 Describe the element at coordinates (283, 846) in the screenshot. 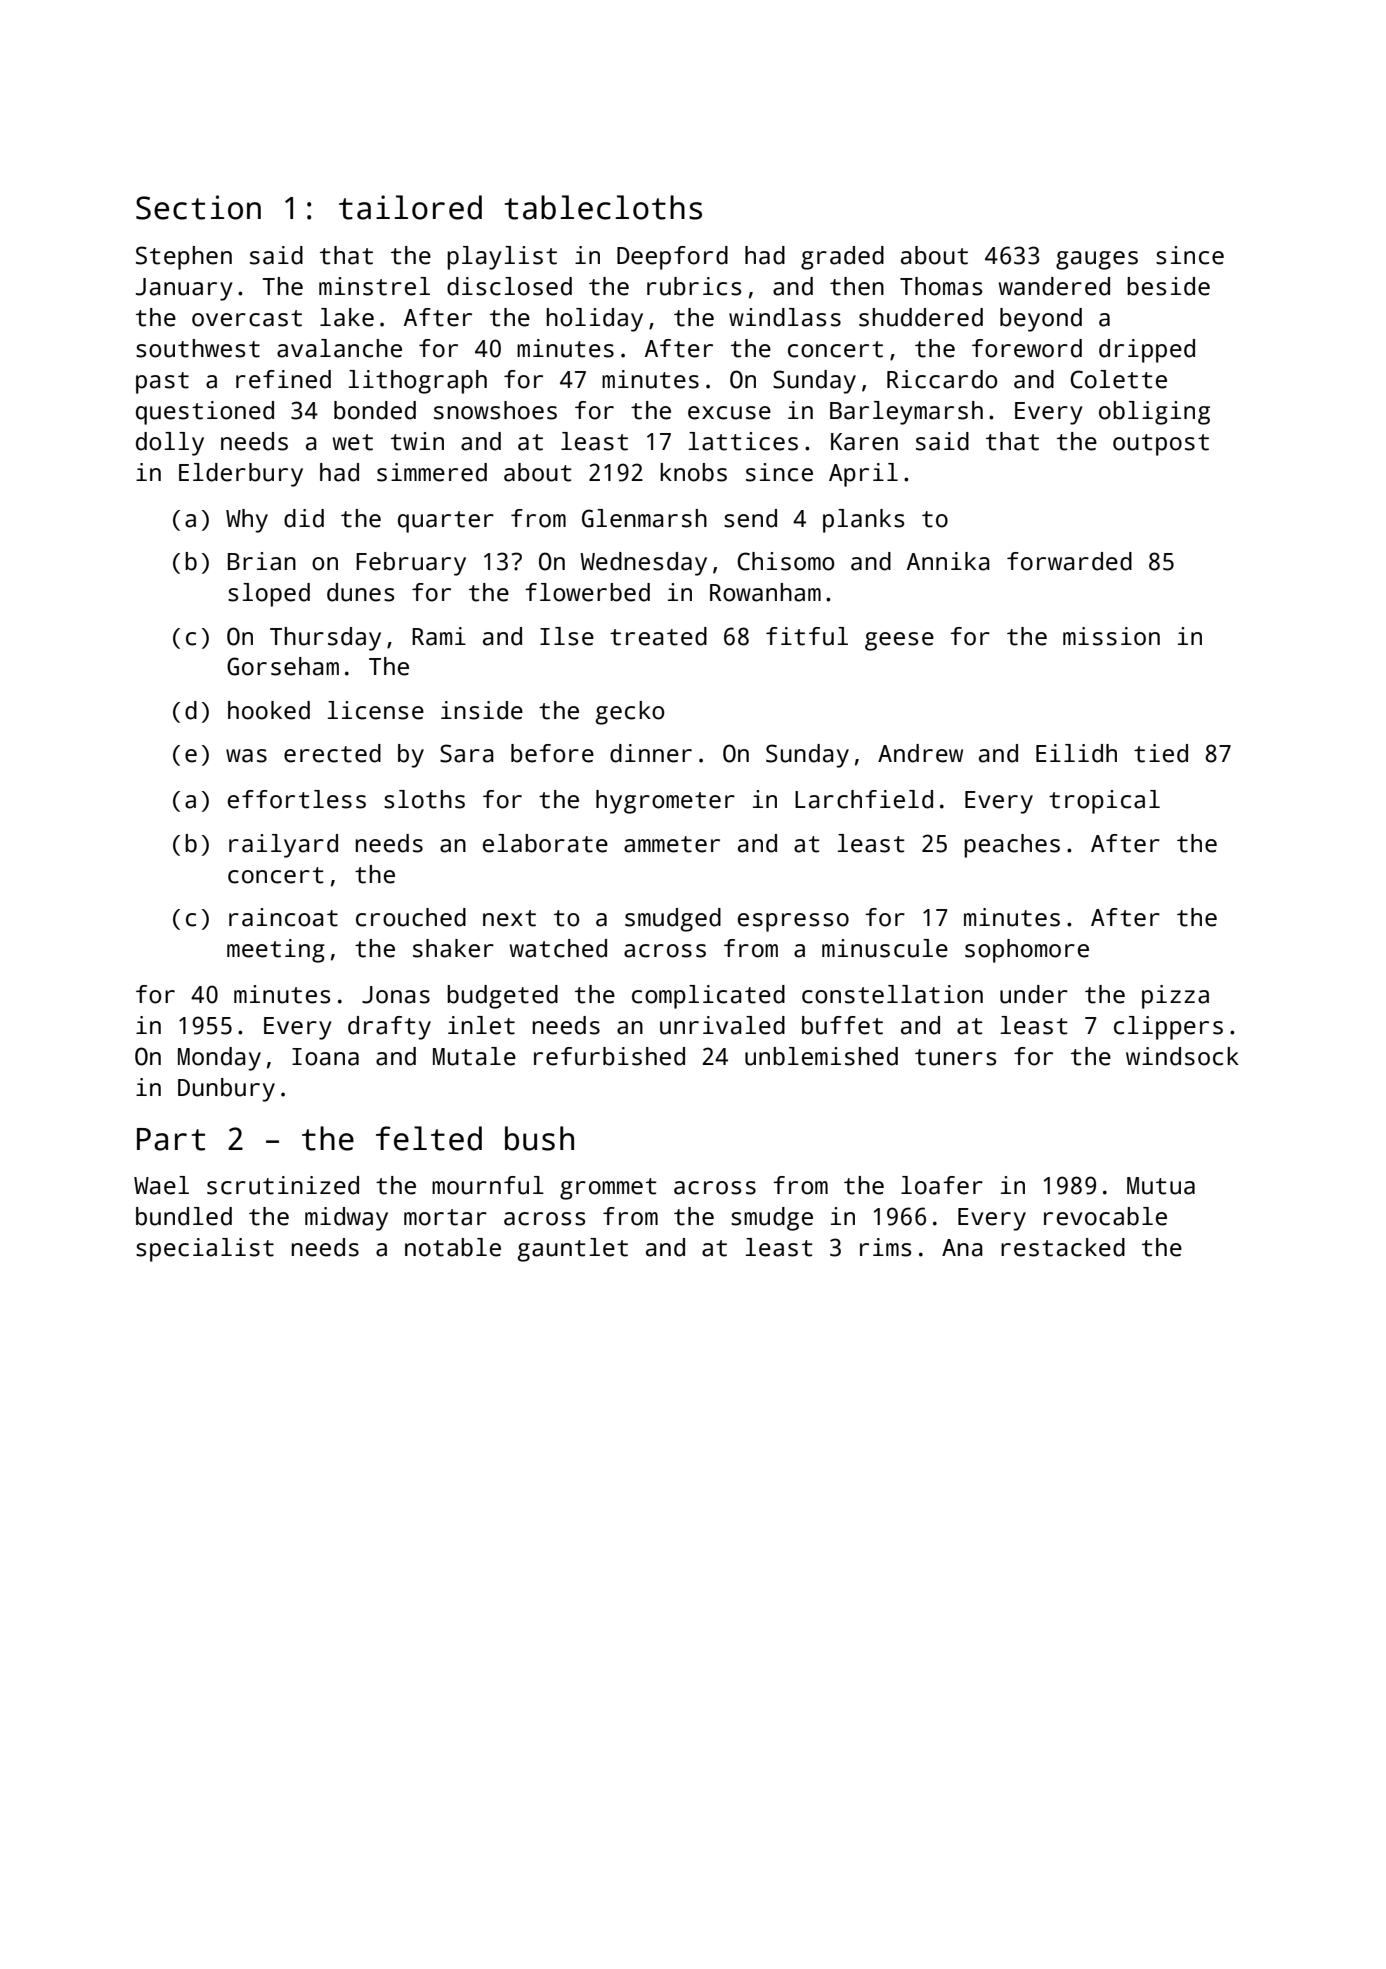

I see `railyard` at that location.
